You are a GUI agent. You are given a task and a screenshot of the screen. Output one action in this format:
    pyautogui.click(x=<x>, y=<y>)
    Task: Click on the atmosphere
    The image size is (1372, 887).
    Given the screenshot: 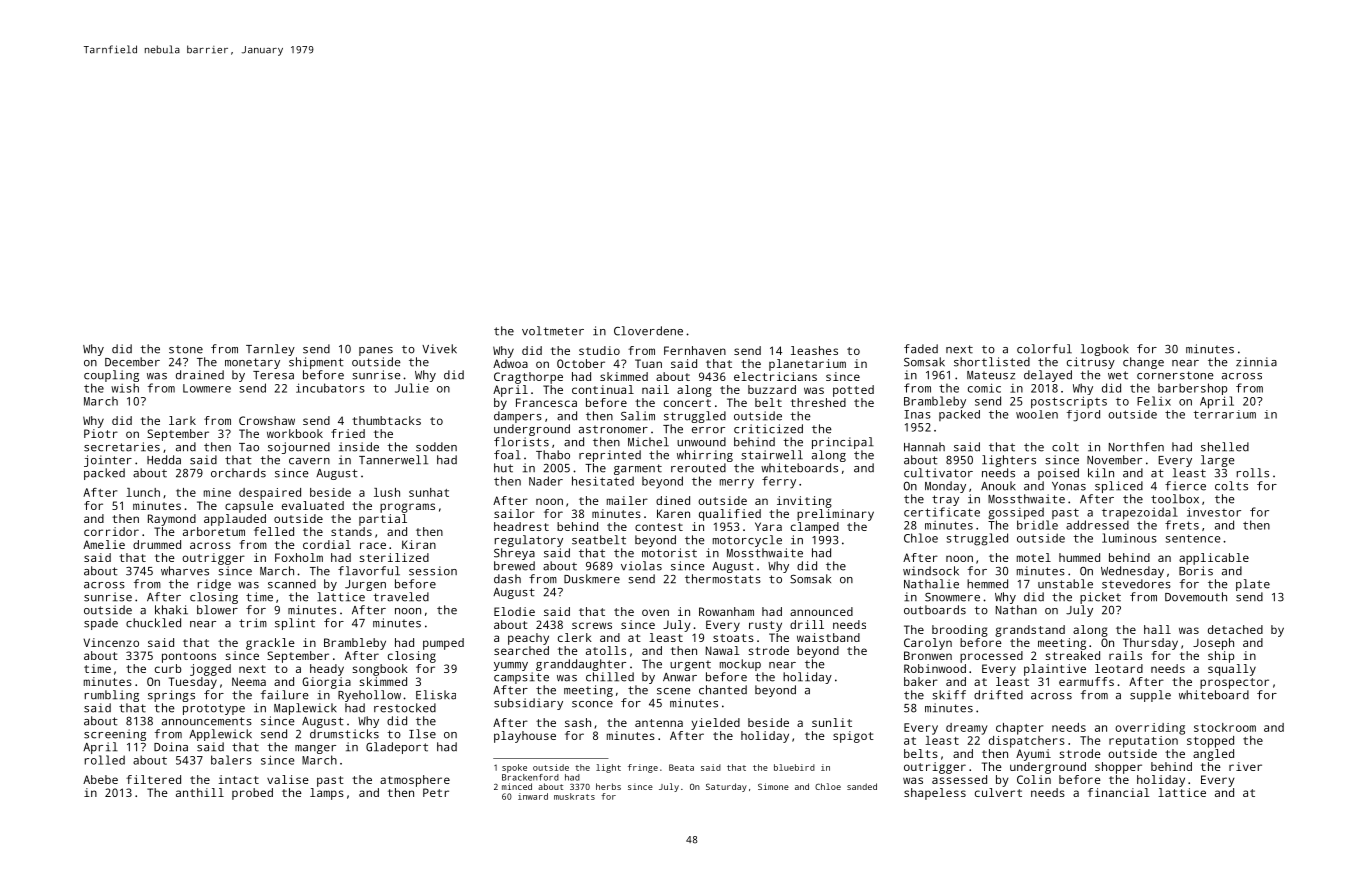 What is the action you would take?
    pyautogui.click(x=415, y=781)
